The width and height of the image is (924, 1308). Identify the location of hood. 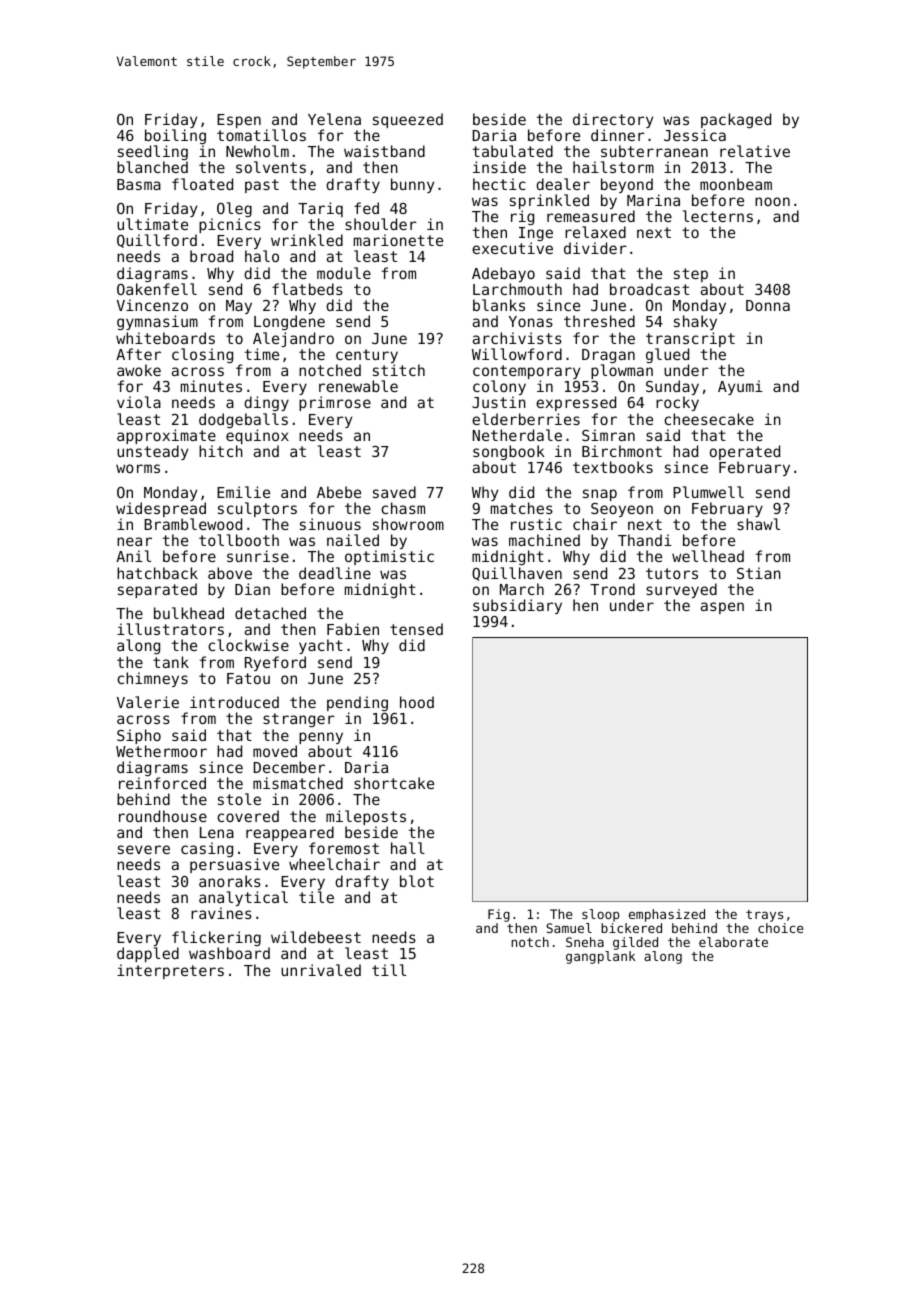
(417, 702).
